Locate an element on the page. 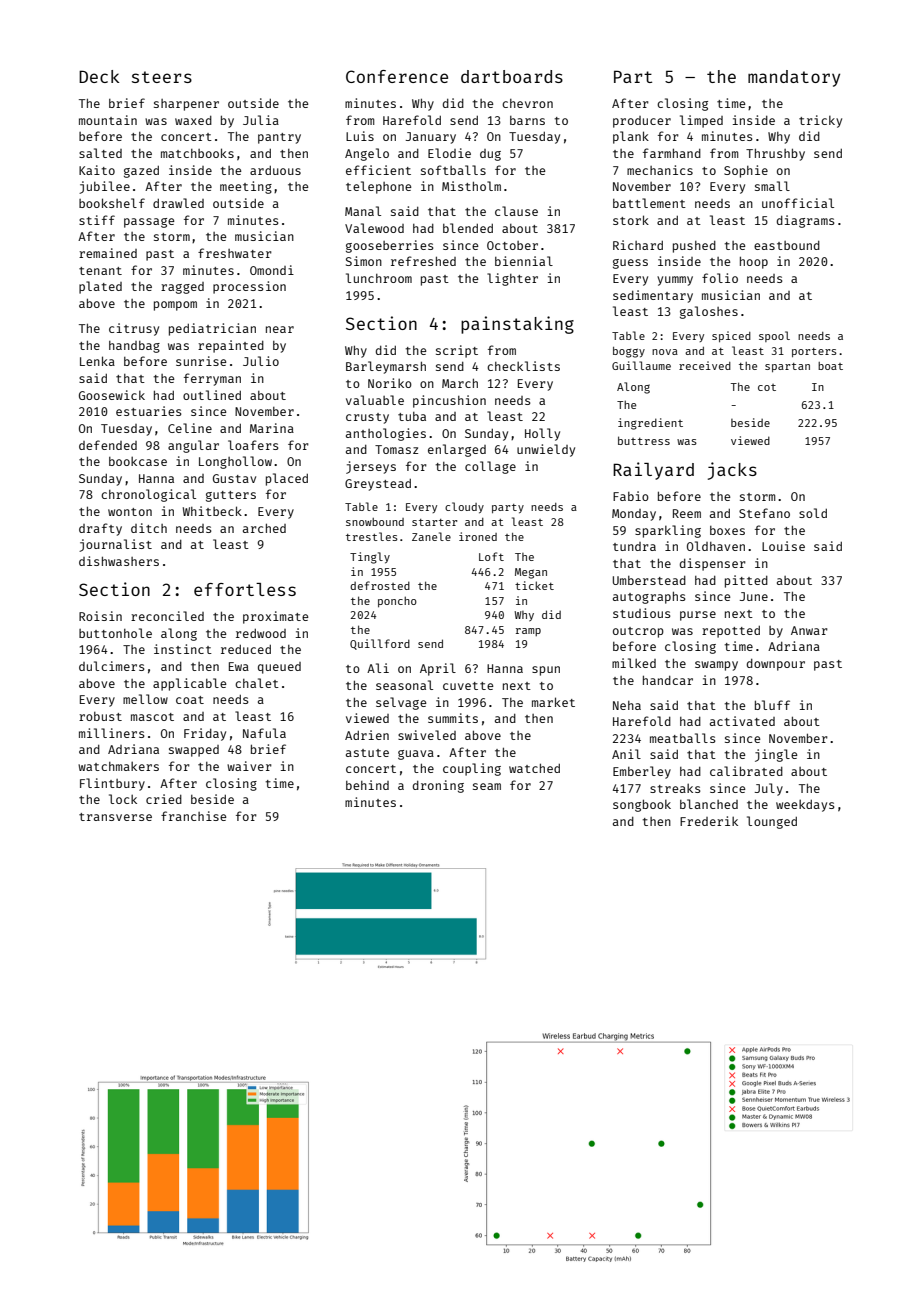 This image has width=924, height=1308. Flintbury is located at coordinates (112, 784).
